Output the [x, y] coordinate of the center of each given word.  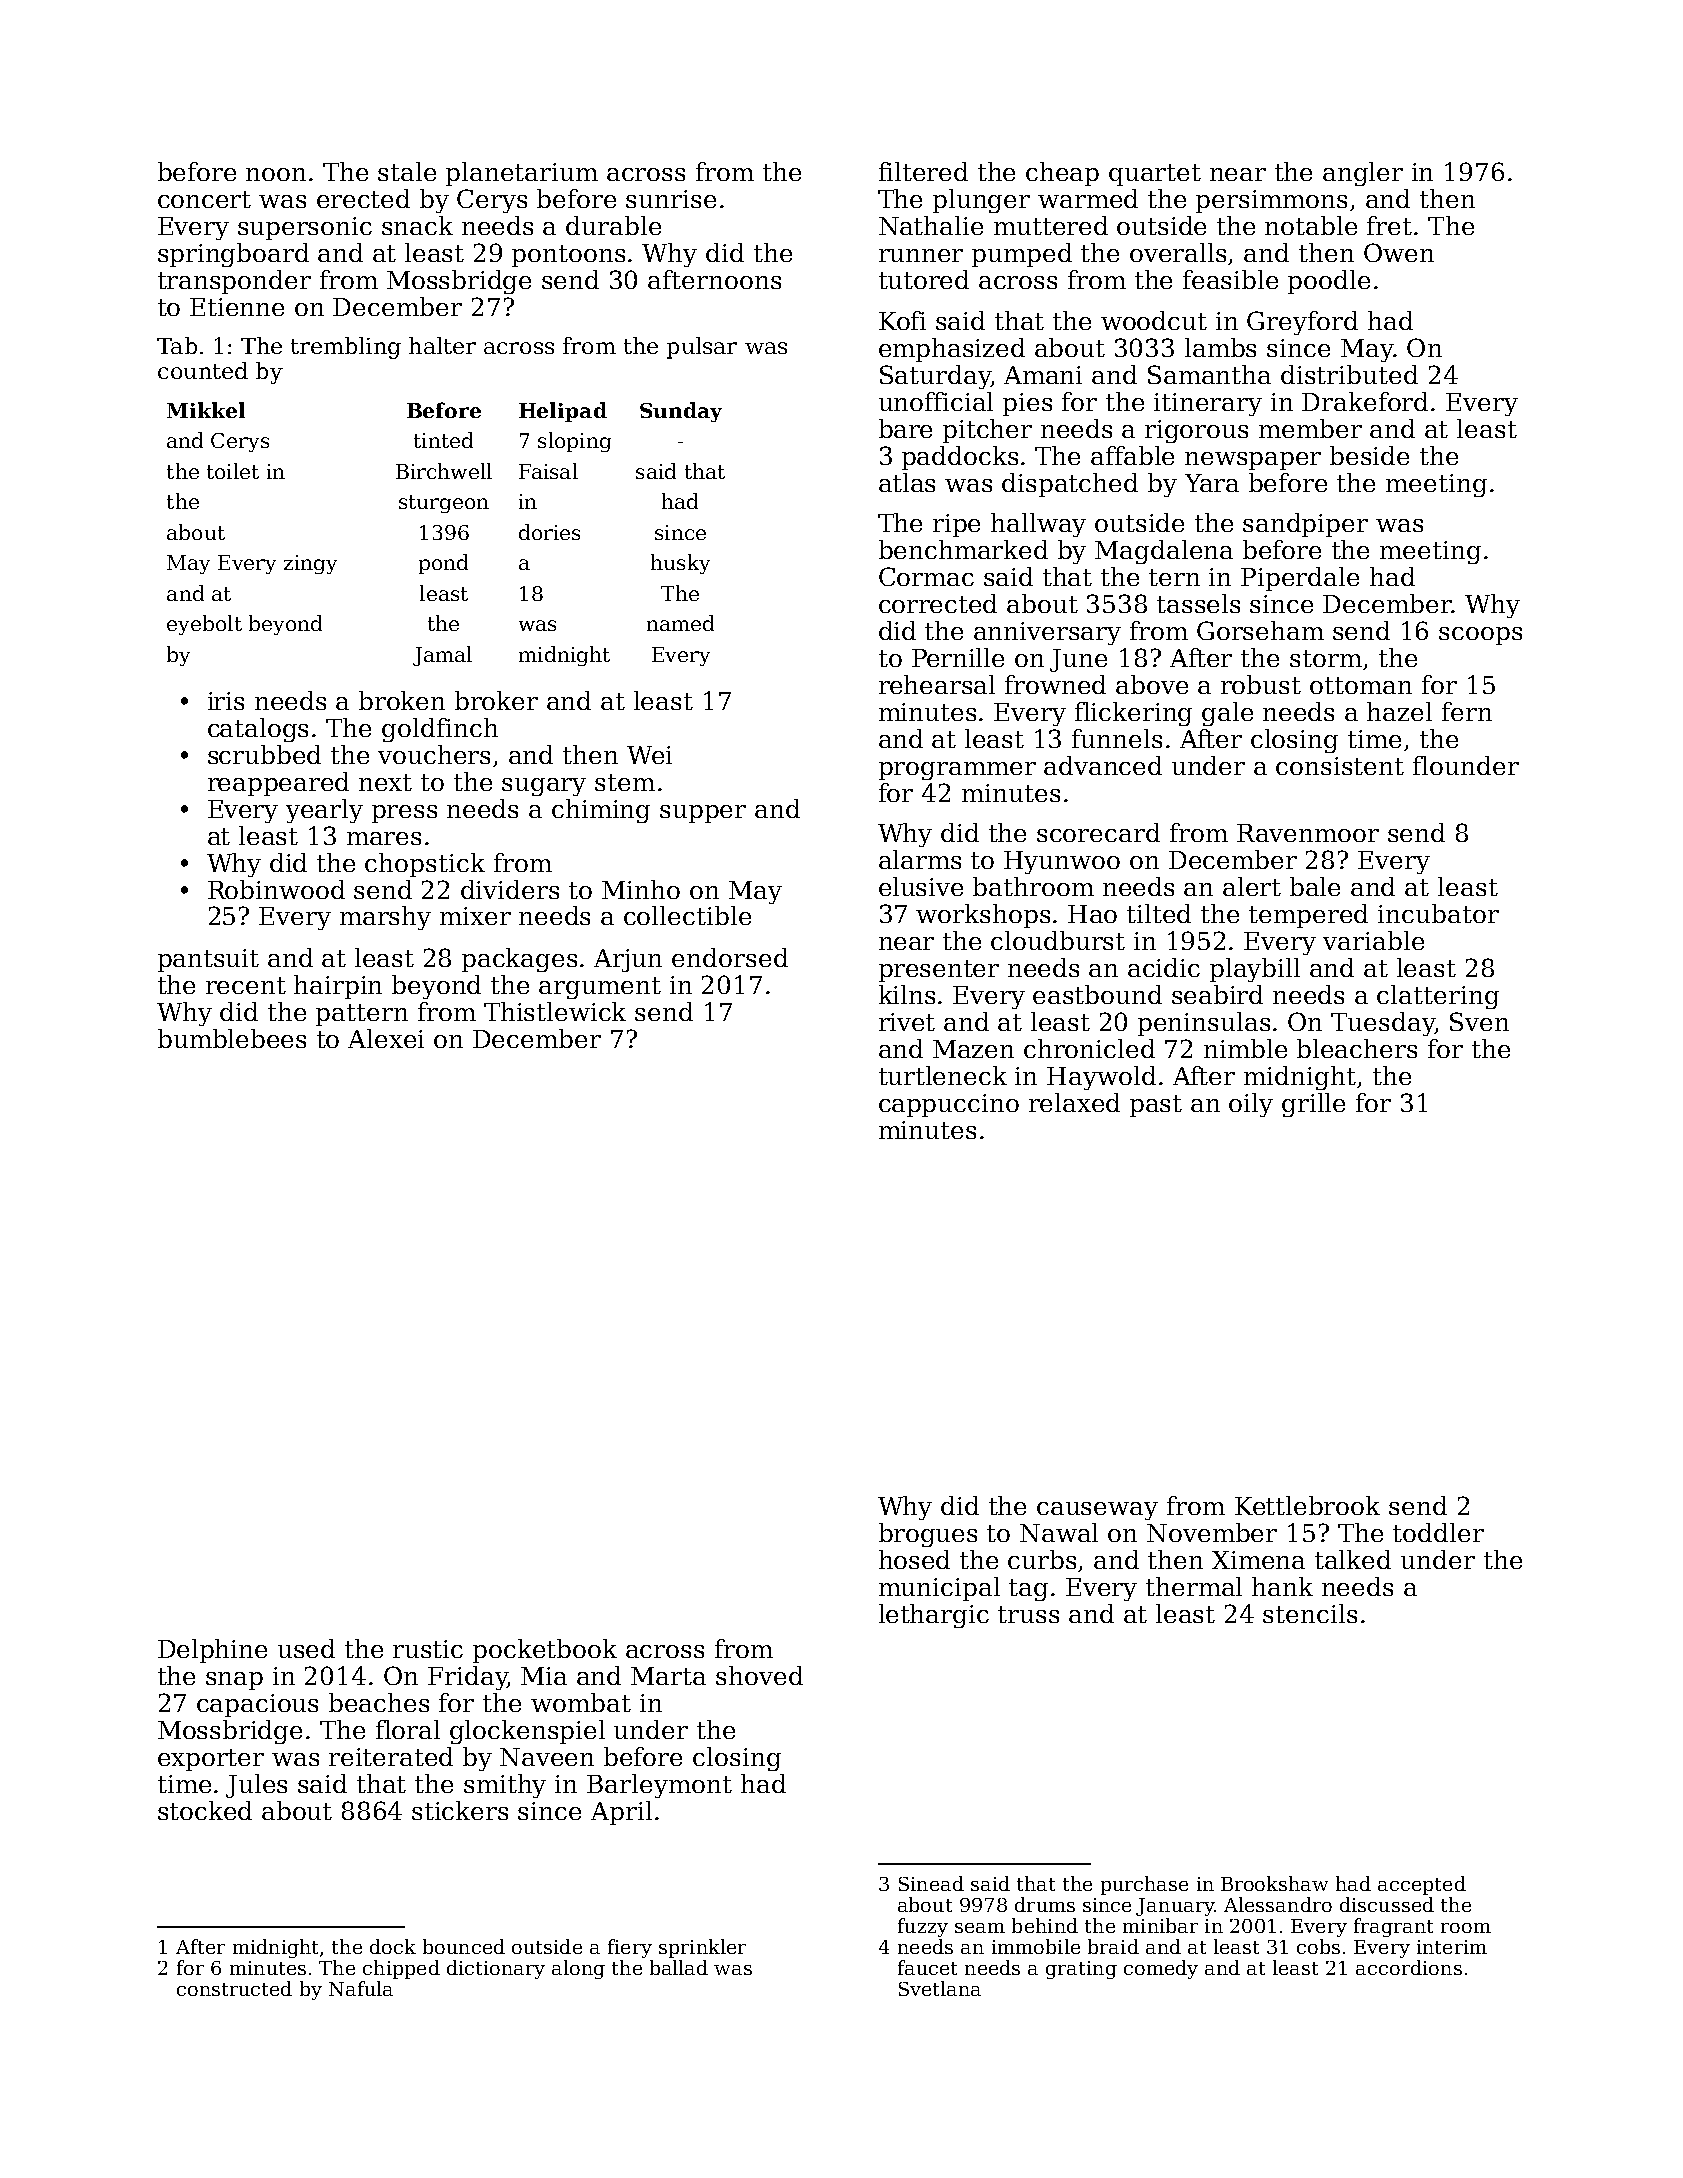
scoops [1480, 636]
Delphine [212, 1651]
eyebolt [204, 625]
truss [1028, 1614]
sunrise [671, 199]
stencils [1310, 1613]
